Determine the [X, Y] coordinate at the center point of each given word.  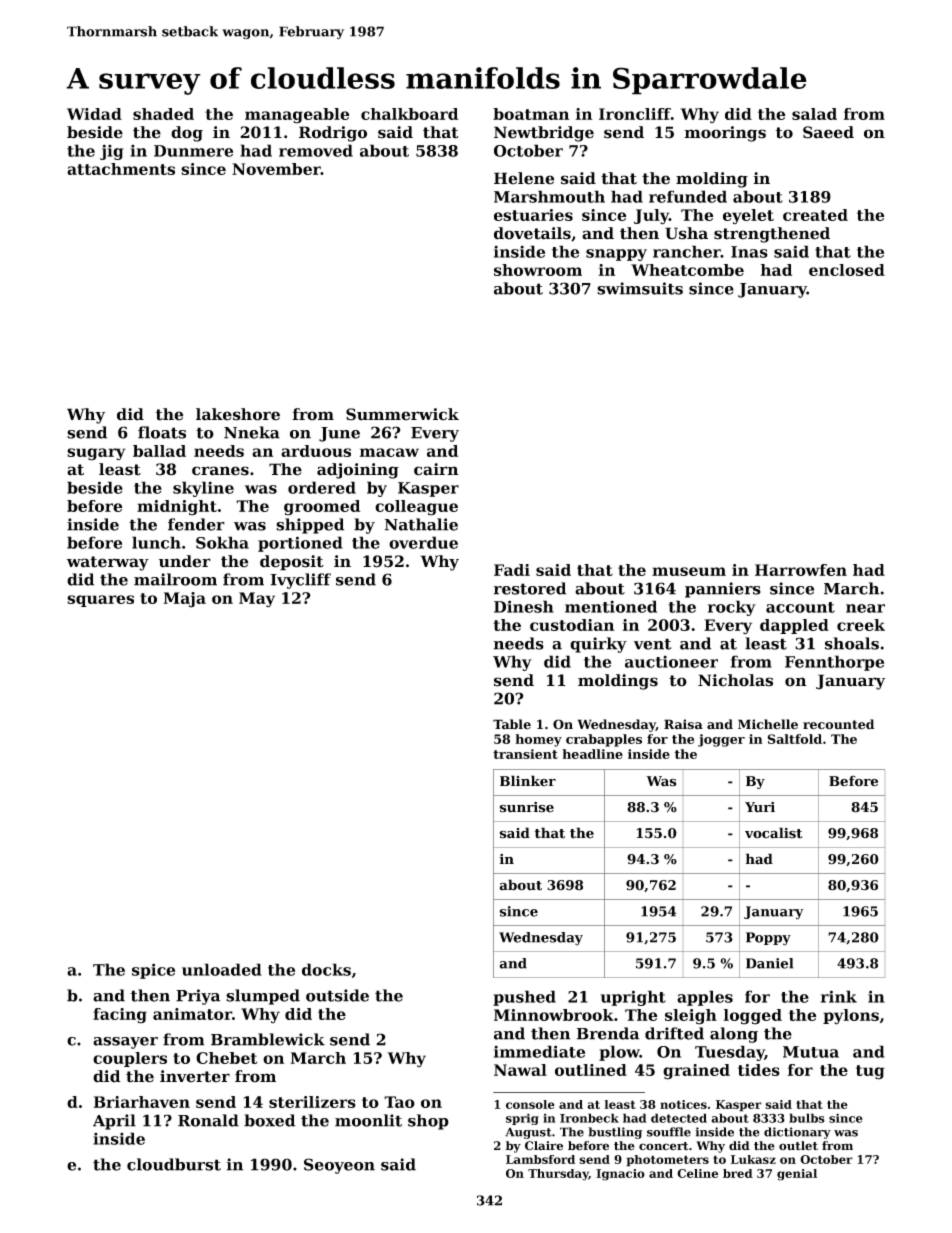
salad [814, 114]
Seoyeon [339, 1166]
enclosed [847, 270]
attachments [121, 169]
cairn [436, 469]
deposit [292, 563]
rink [839, 996]
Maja [185, 600]
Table [512, 724]
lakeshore [238, 414]
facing [120, 1016]
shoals [852, 643]
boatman [531, 114]
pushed [524, 998]
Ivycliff [301, 581]
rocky [732, 608]
